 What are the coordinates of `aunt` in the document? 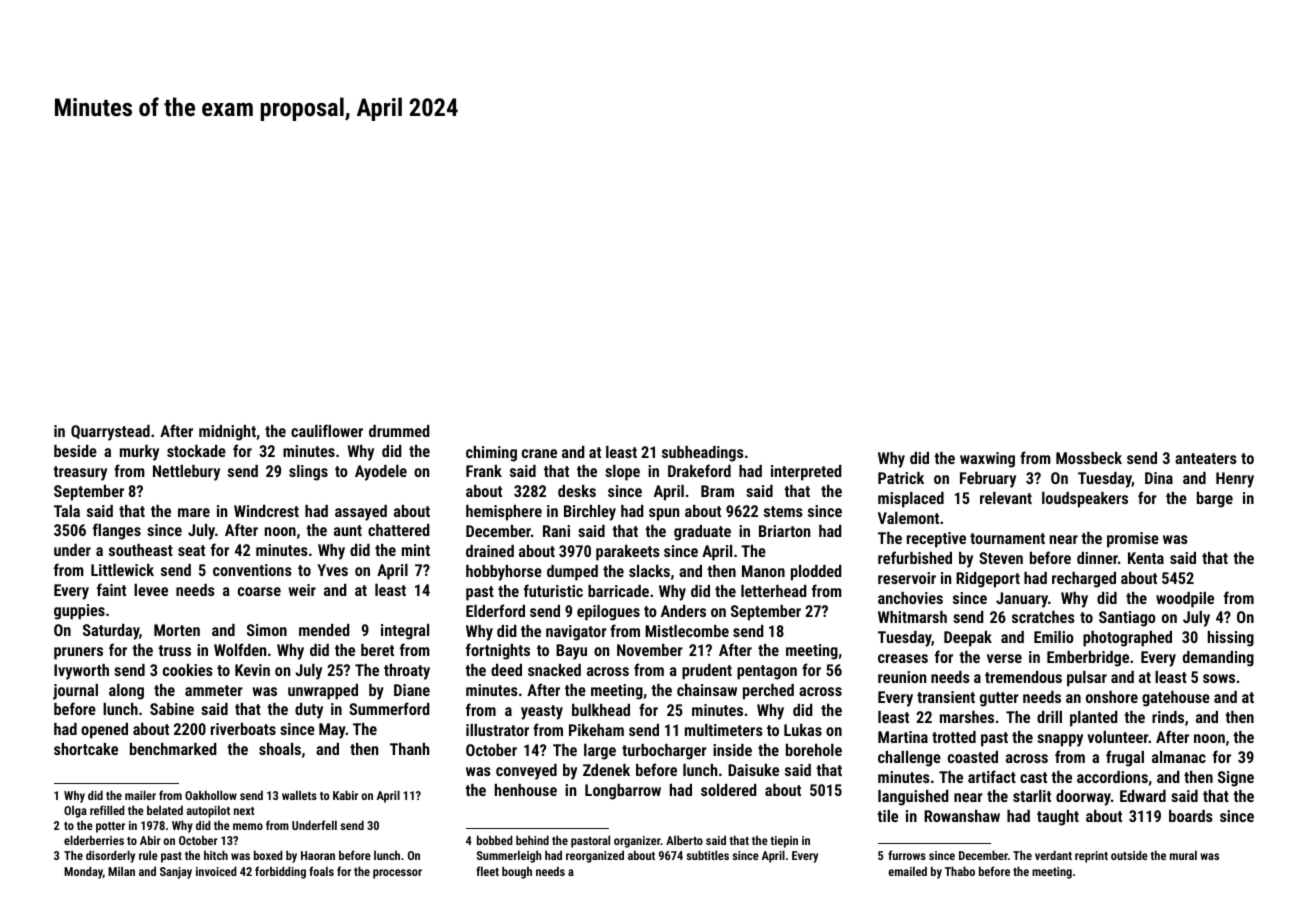 It's located at (348, 530).
